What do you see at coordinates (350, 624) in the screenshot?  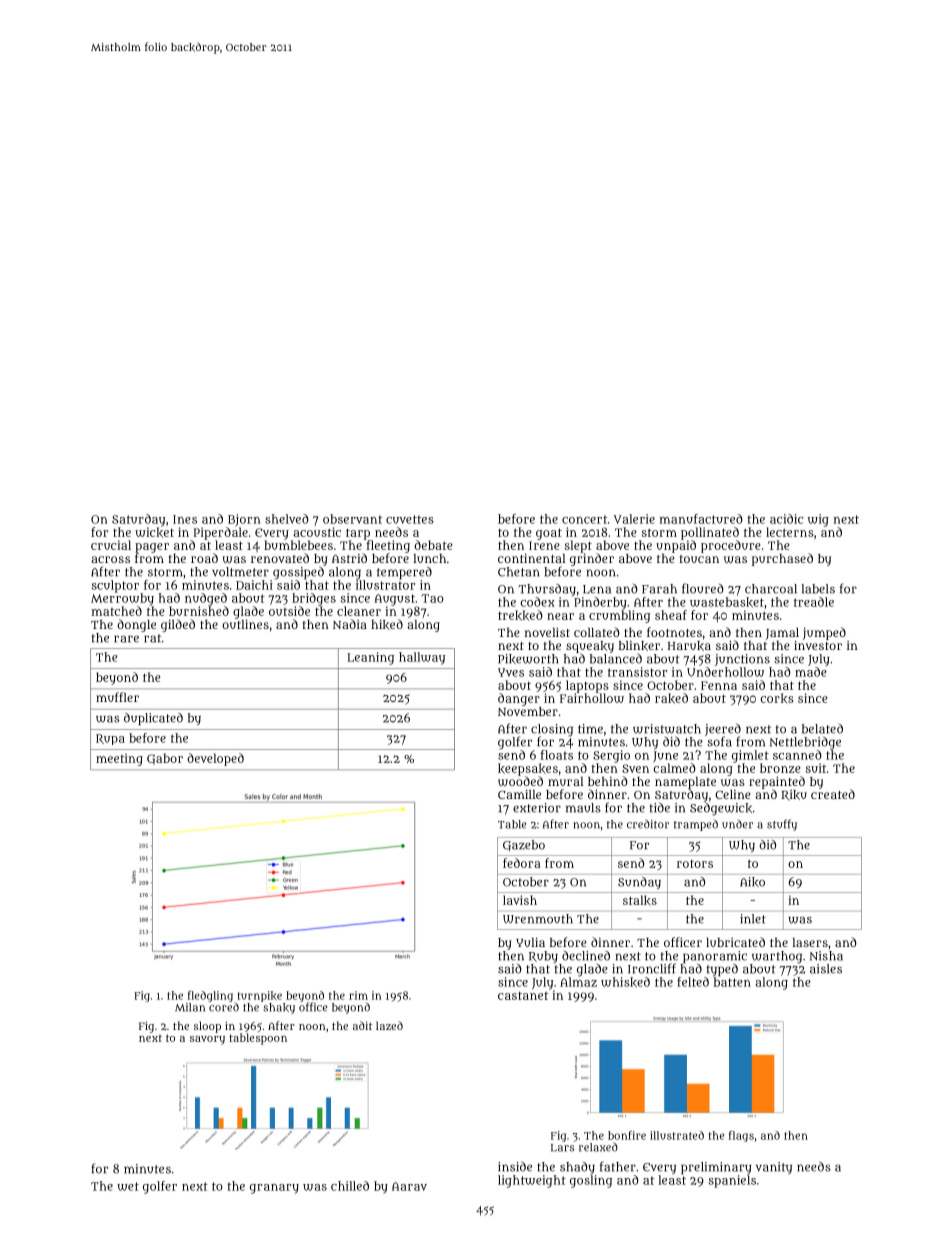 I see `Nadia` at bounding box center [350, 624].
